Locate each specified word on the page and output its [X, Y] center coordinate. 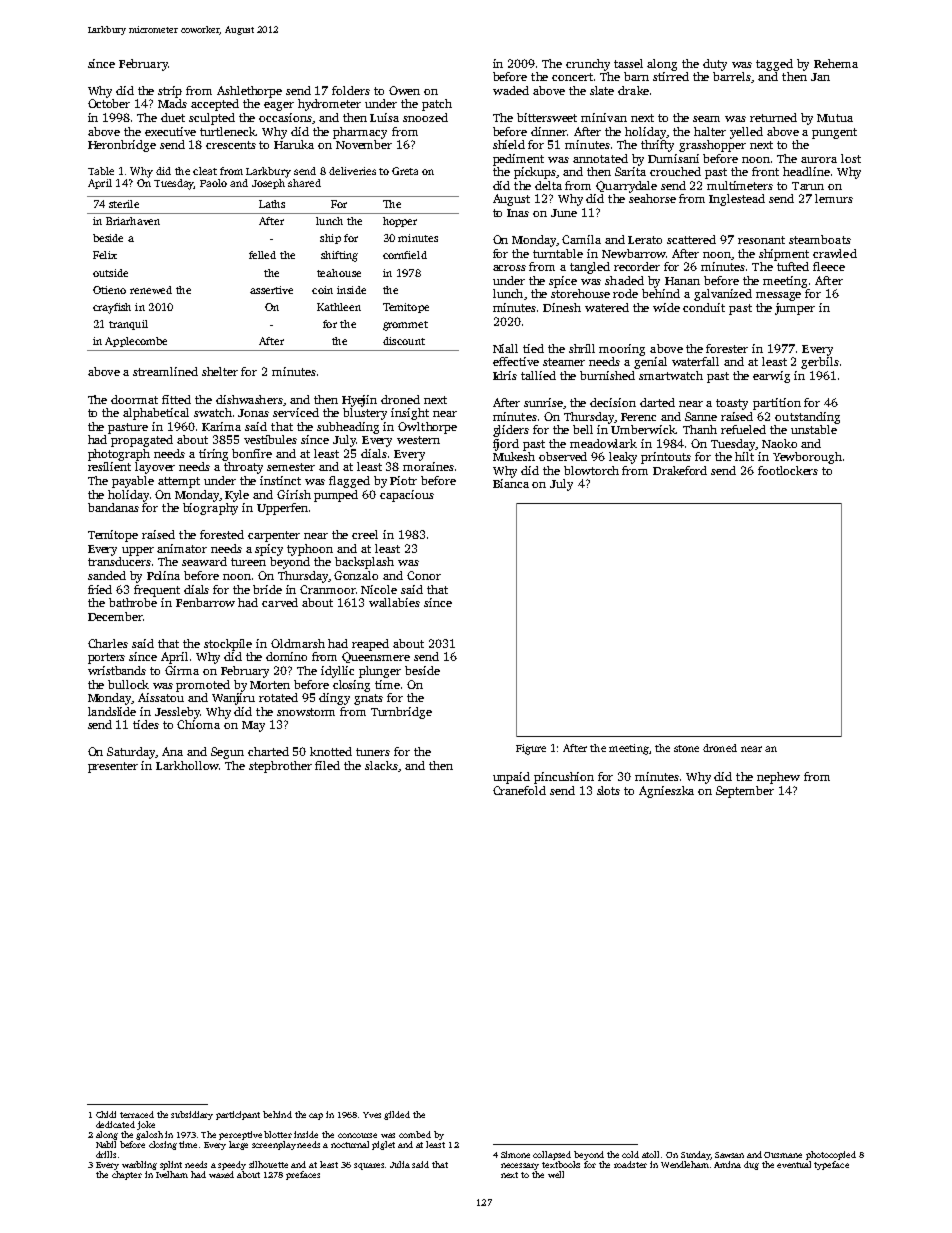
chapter [127, 1175]
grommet [405, 326]
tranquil [128, 325]
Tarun [808, 186]
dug [751, 1165]
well [556, 1174]
